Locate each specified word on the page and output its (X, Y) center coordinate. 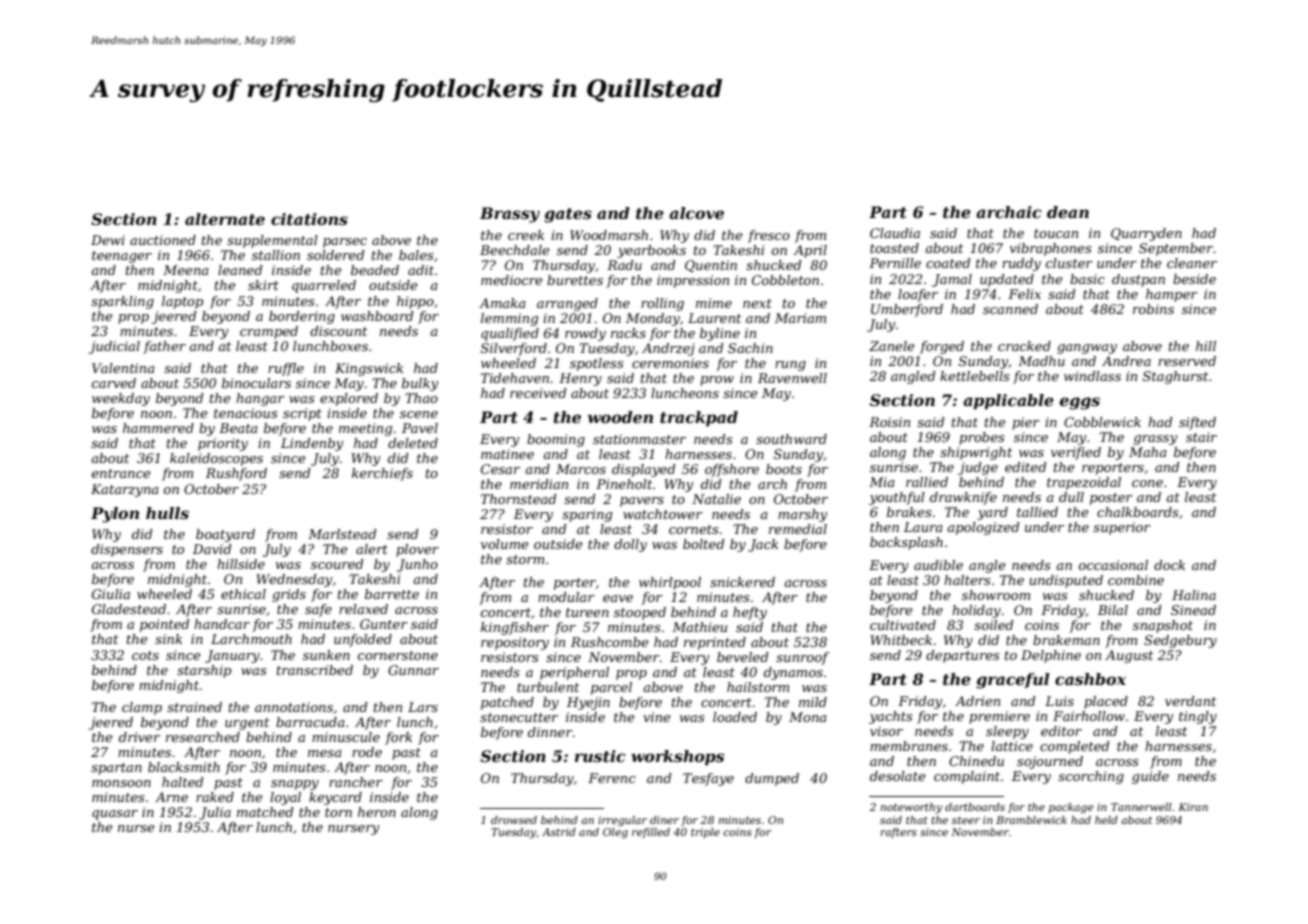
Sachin (750, 348)
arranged (567, 304)
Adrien (977, 701)
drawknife (963, 498)
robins (1153, 309)
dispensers (127, 550)
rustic (600, 756)
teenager (122, 257)
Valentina (123, 368)
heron (377, 812)
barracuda (310, 722)
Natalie (716, 499)
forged (942, 347)
